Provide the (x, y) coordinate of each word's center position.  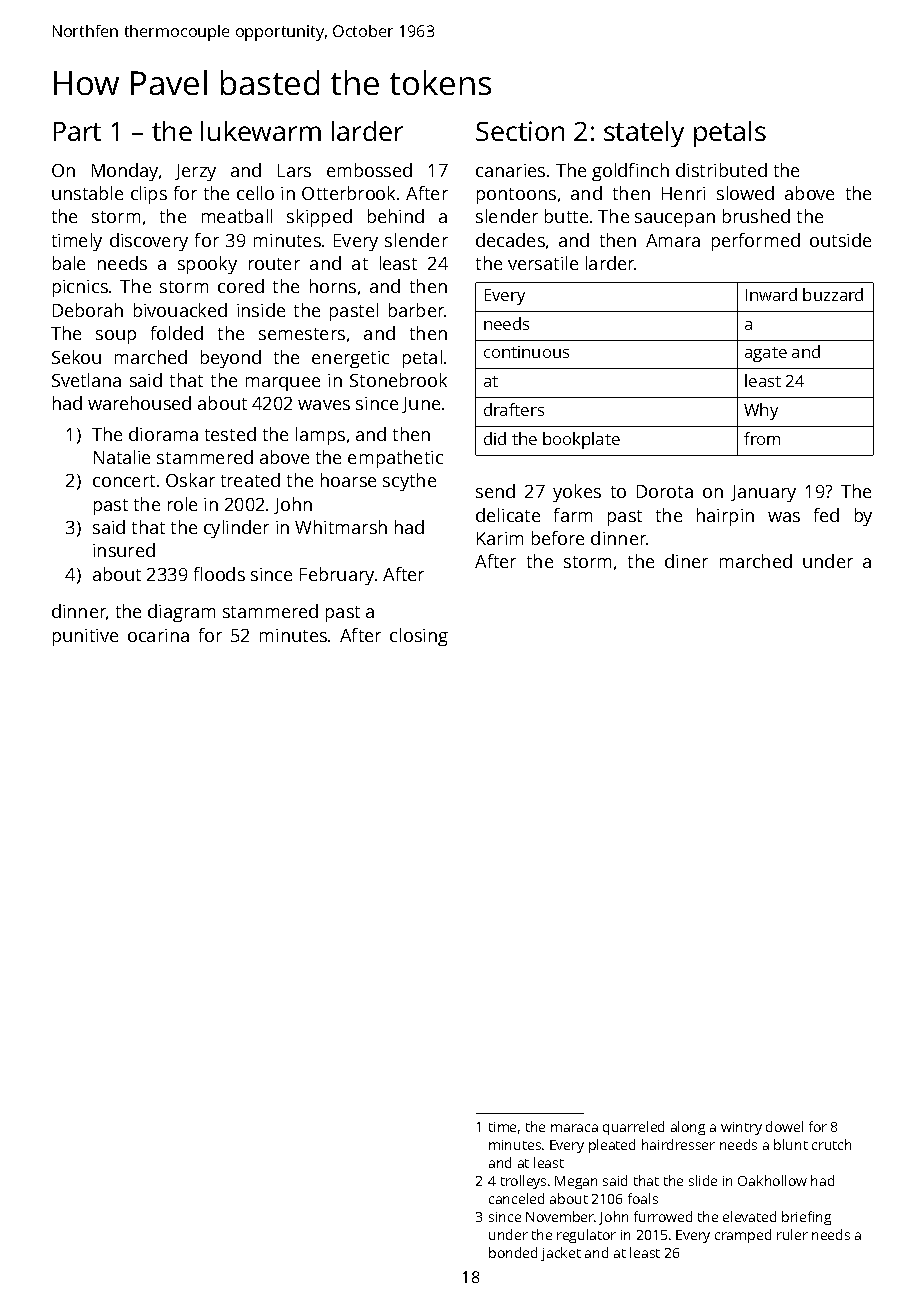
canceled (516, 1198)
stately (644, 134)
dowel (784, 1126)
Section (520, 131)
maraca (574, 1128)
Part (77, 131)
